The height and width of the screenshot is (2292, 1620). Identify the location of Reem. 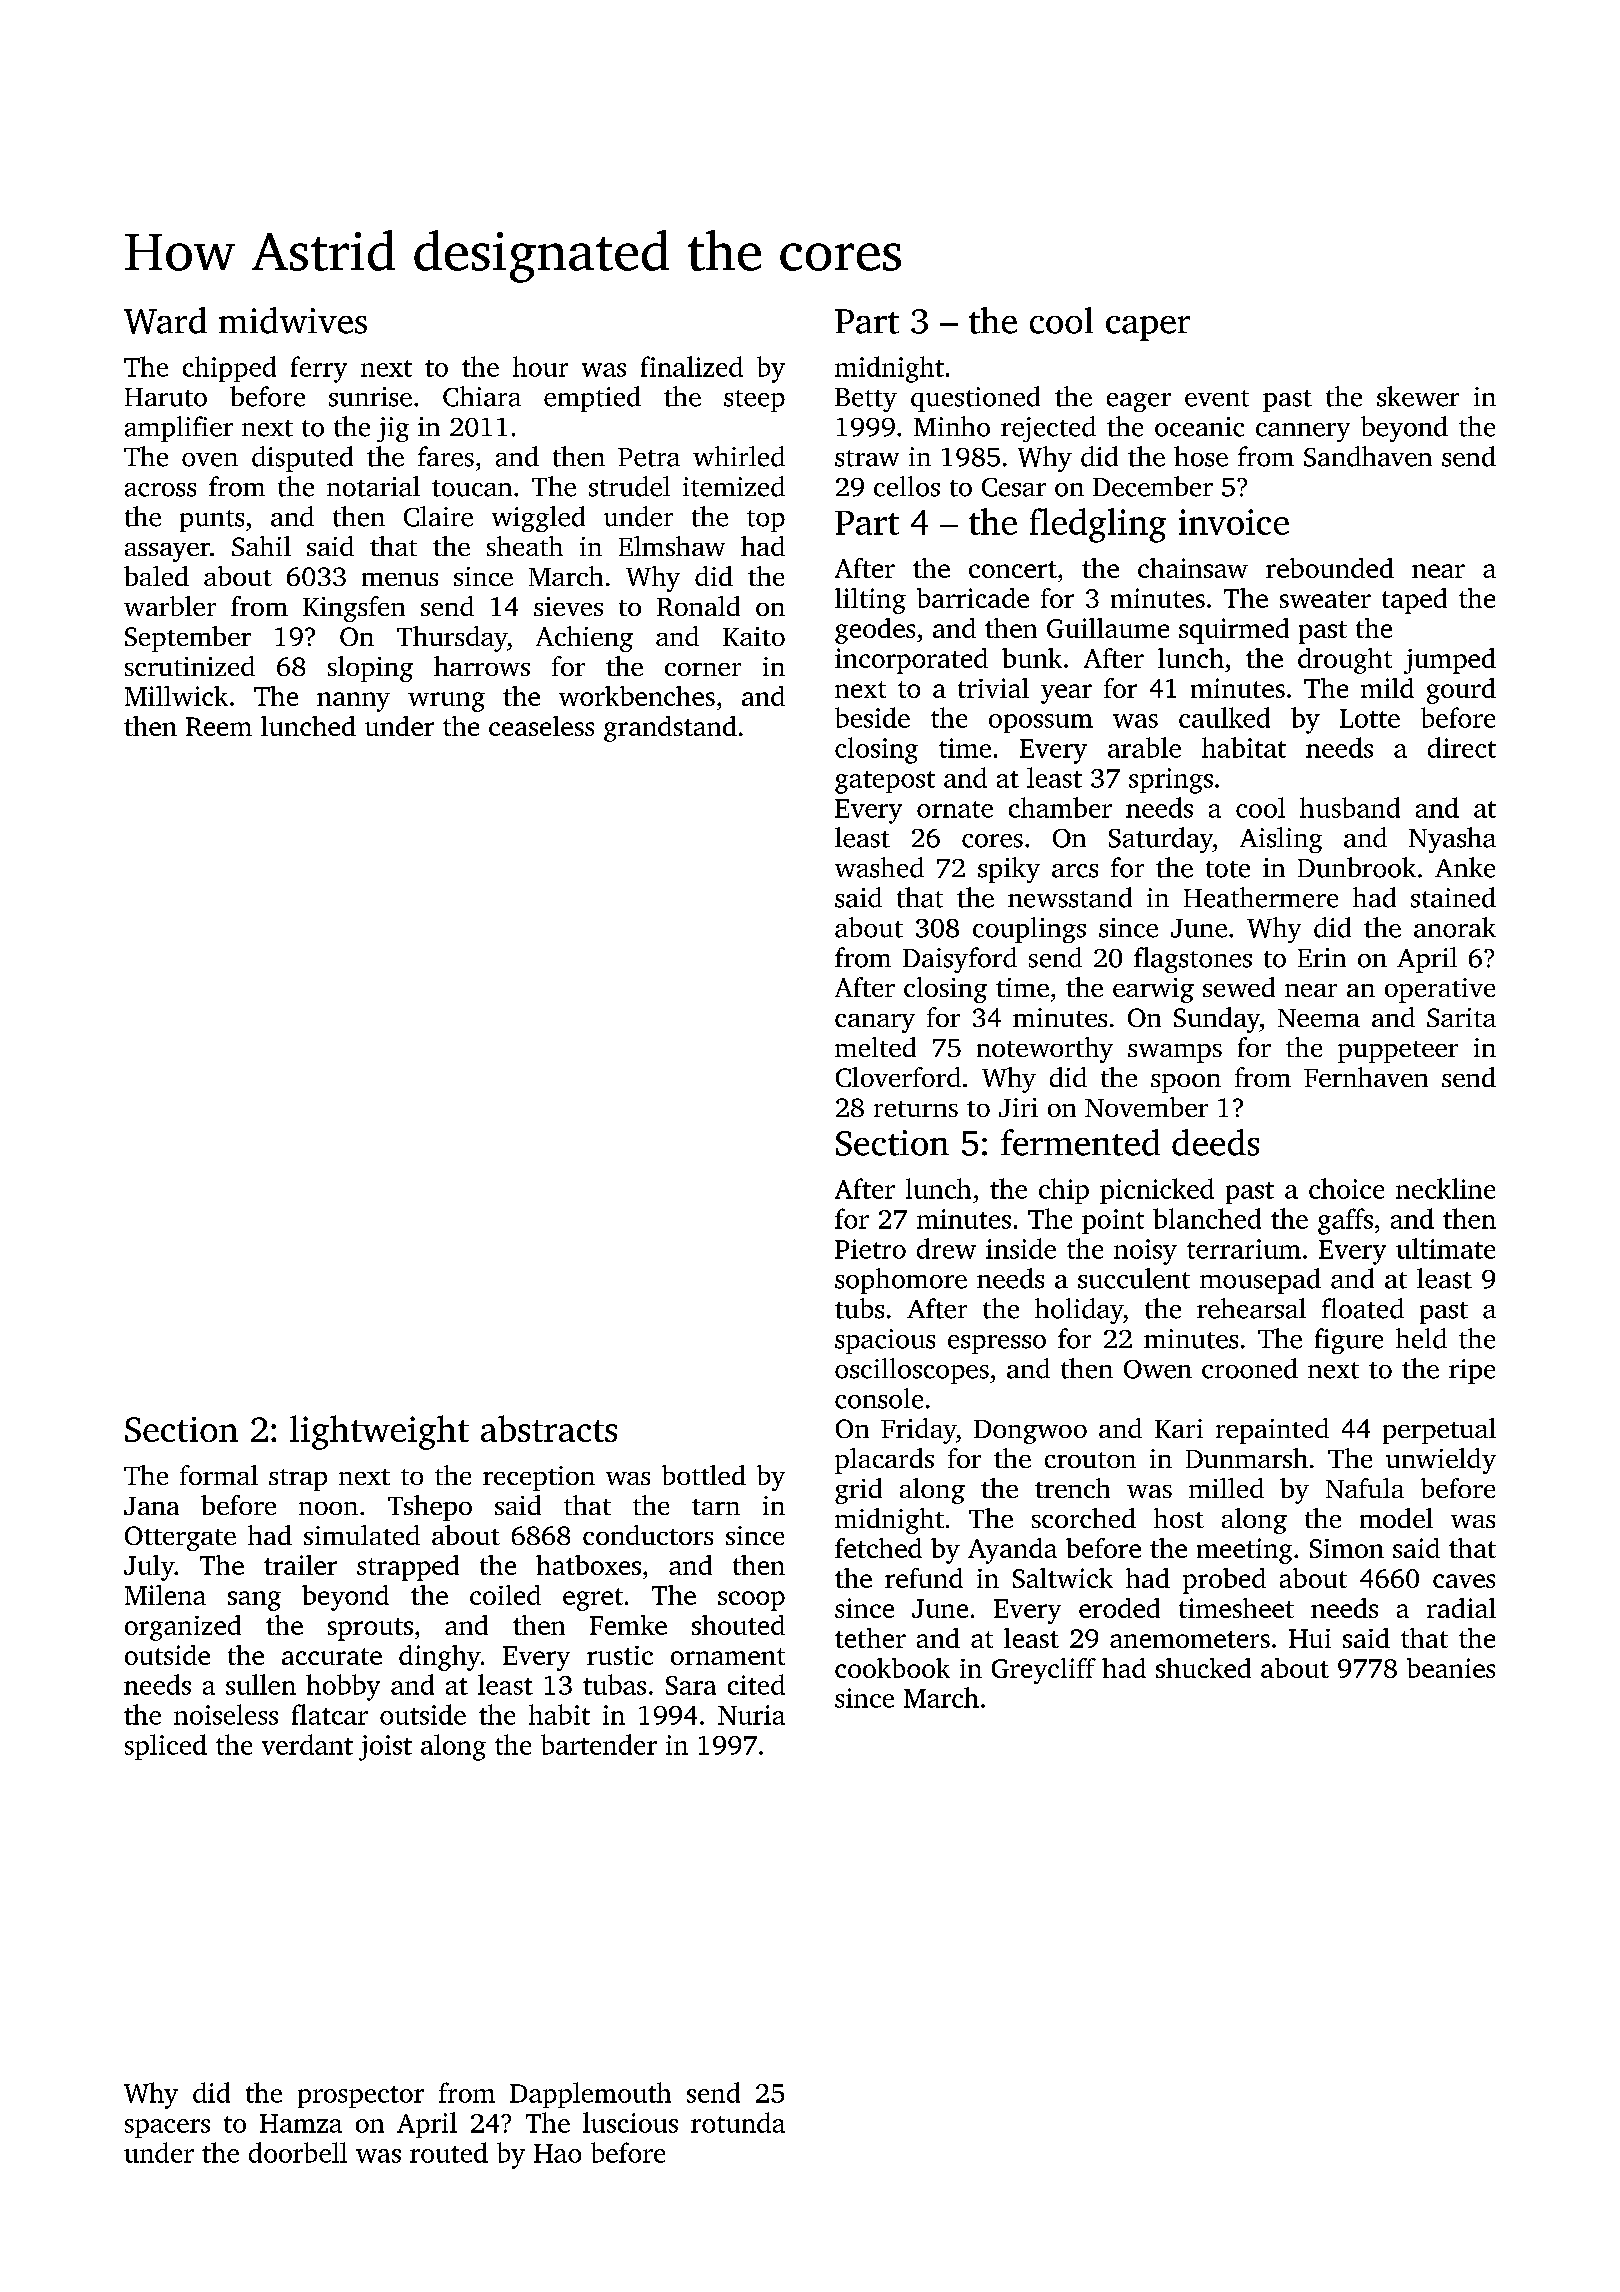
(219, 726).
